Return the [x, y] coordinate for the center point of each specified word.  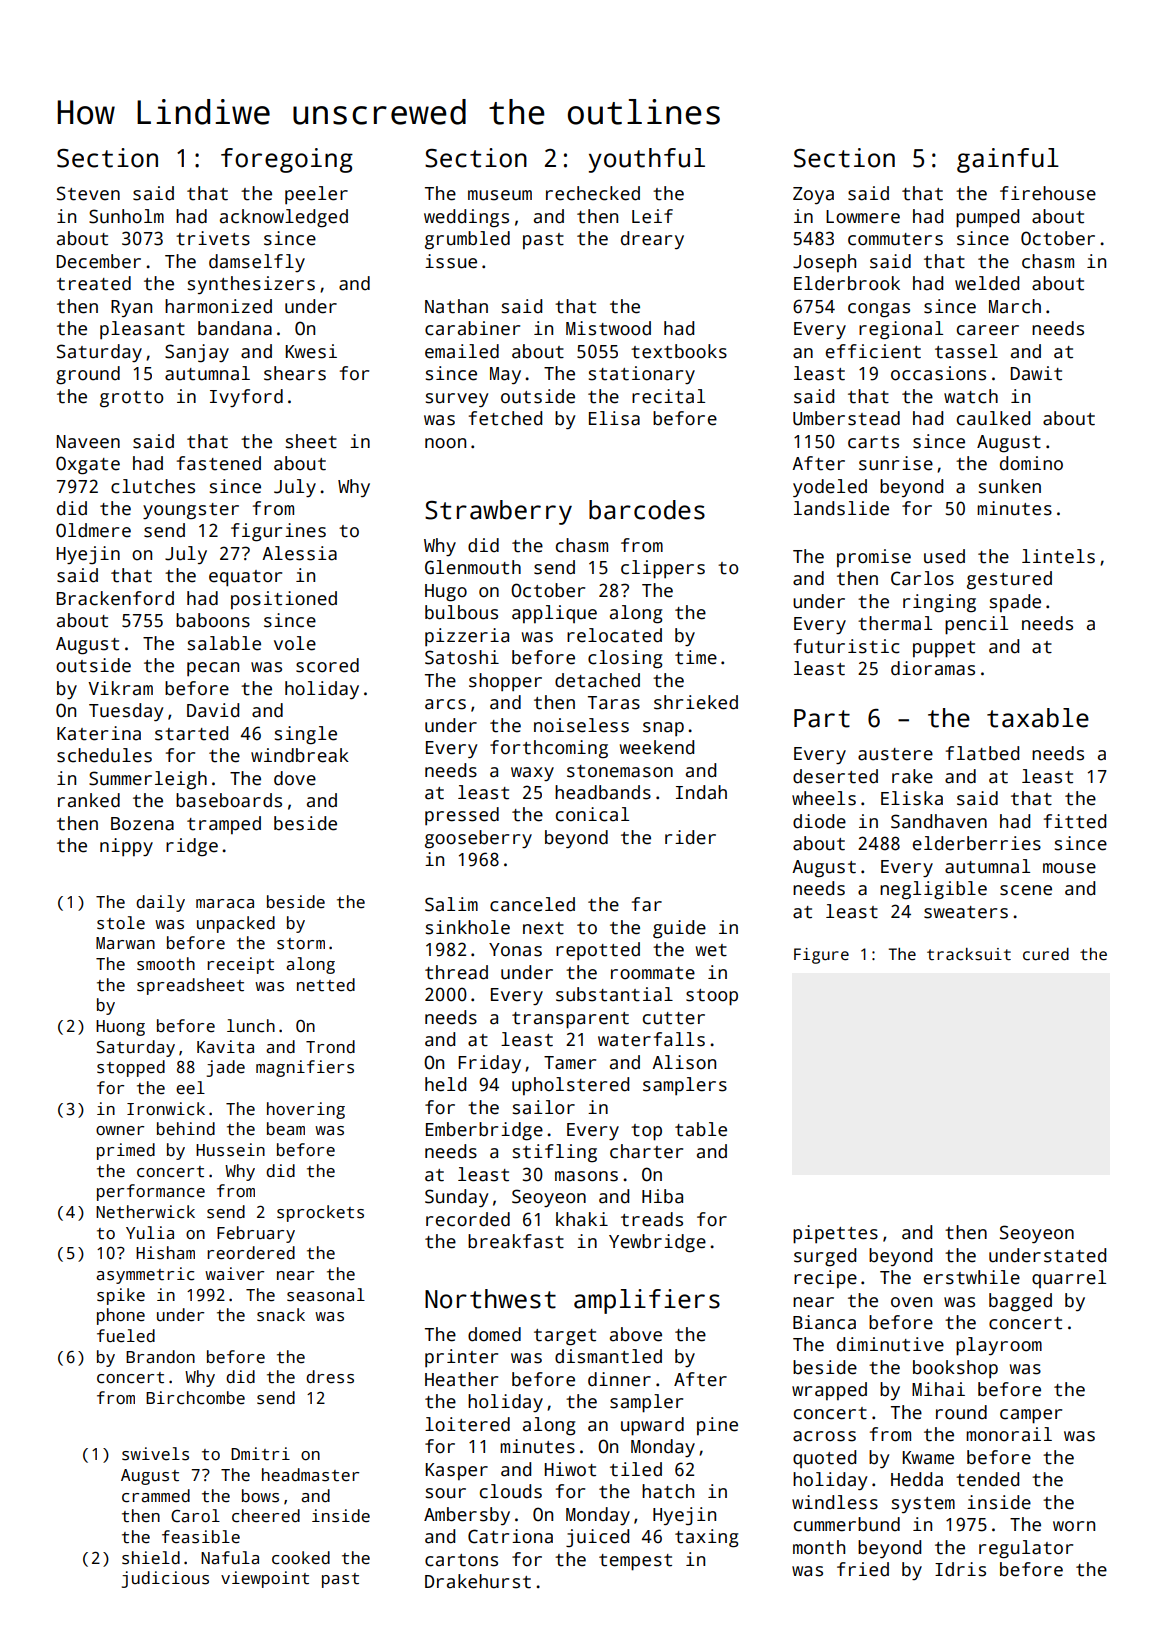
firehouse [1048, 193]
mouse [1069, 868]
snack [281, 1315]
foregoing [287, 160]
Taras [614, 703]
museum [500, 195]
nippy [126, 847]
